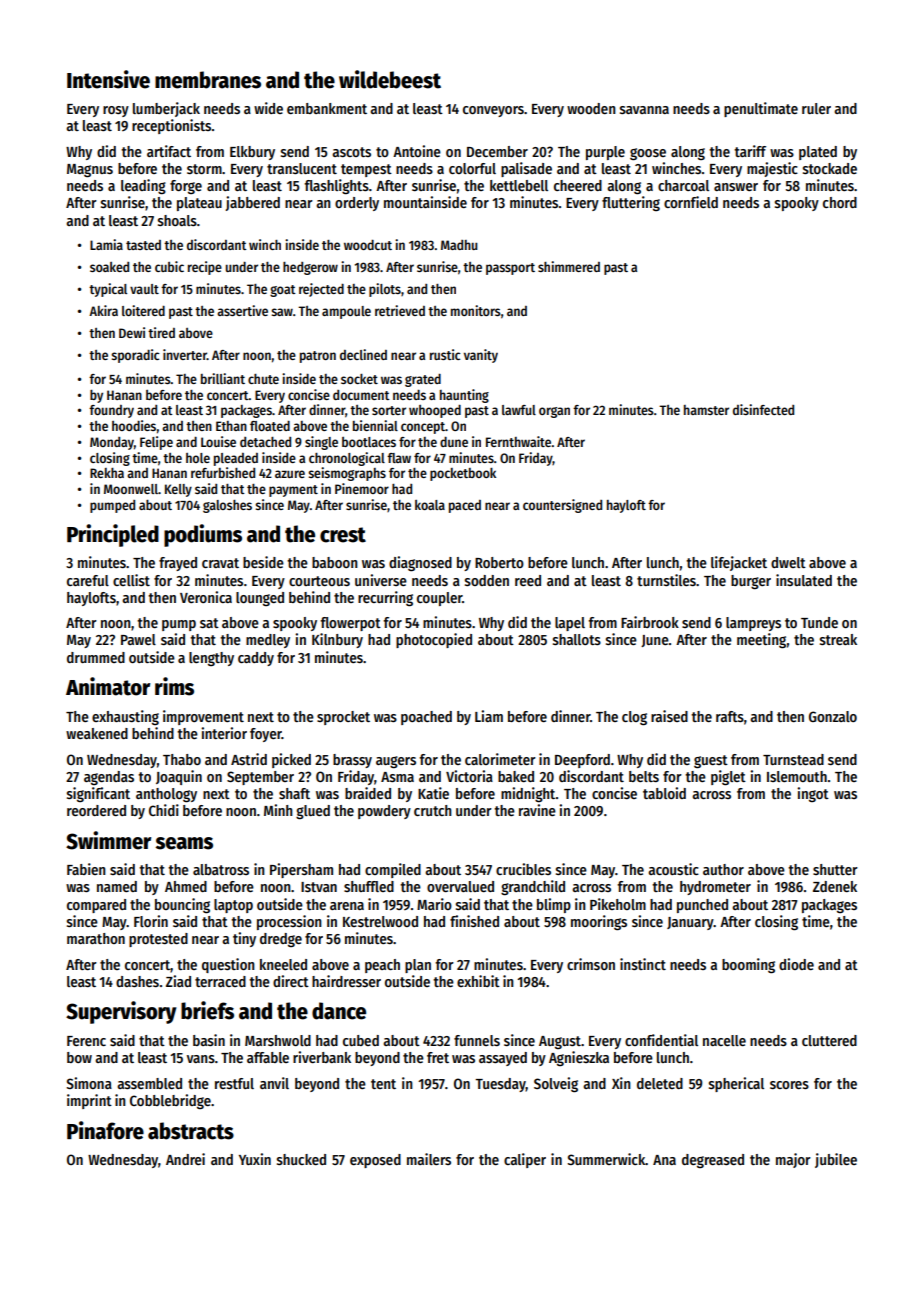 The width and height of the document is (924, 1308). Describe the element at coordinates (643, 964) in the document. I see `instinct` at that location.
